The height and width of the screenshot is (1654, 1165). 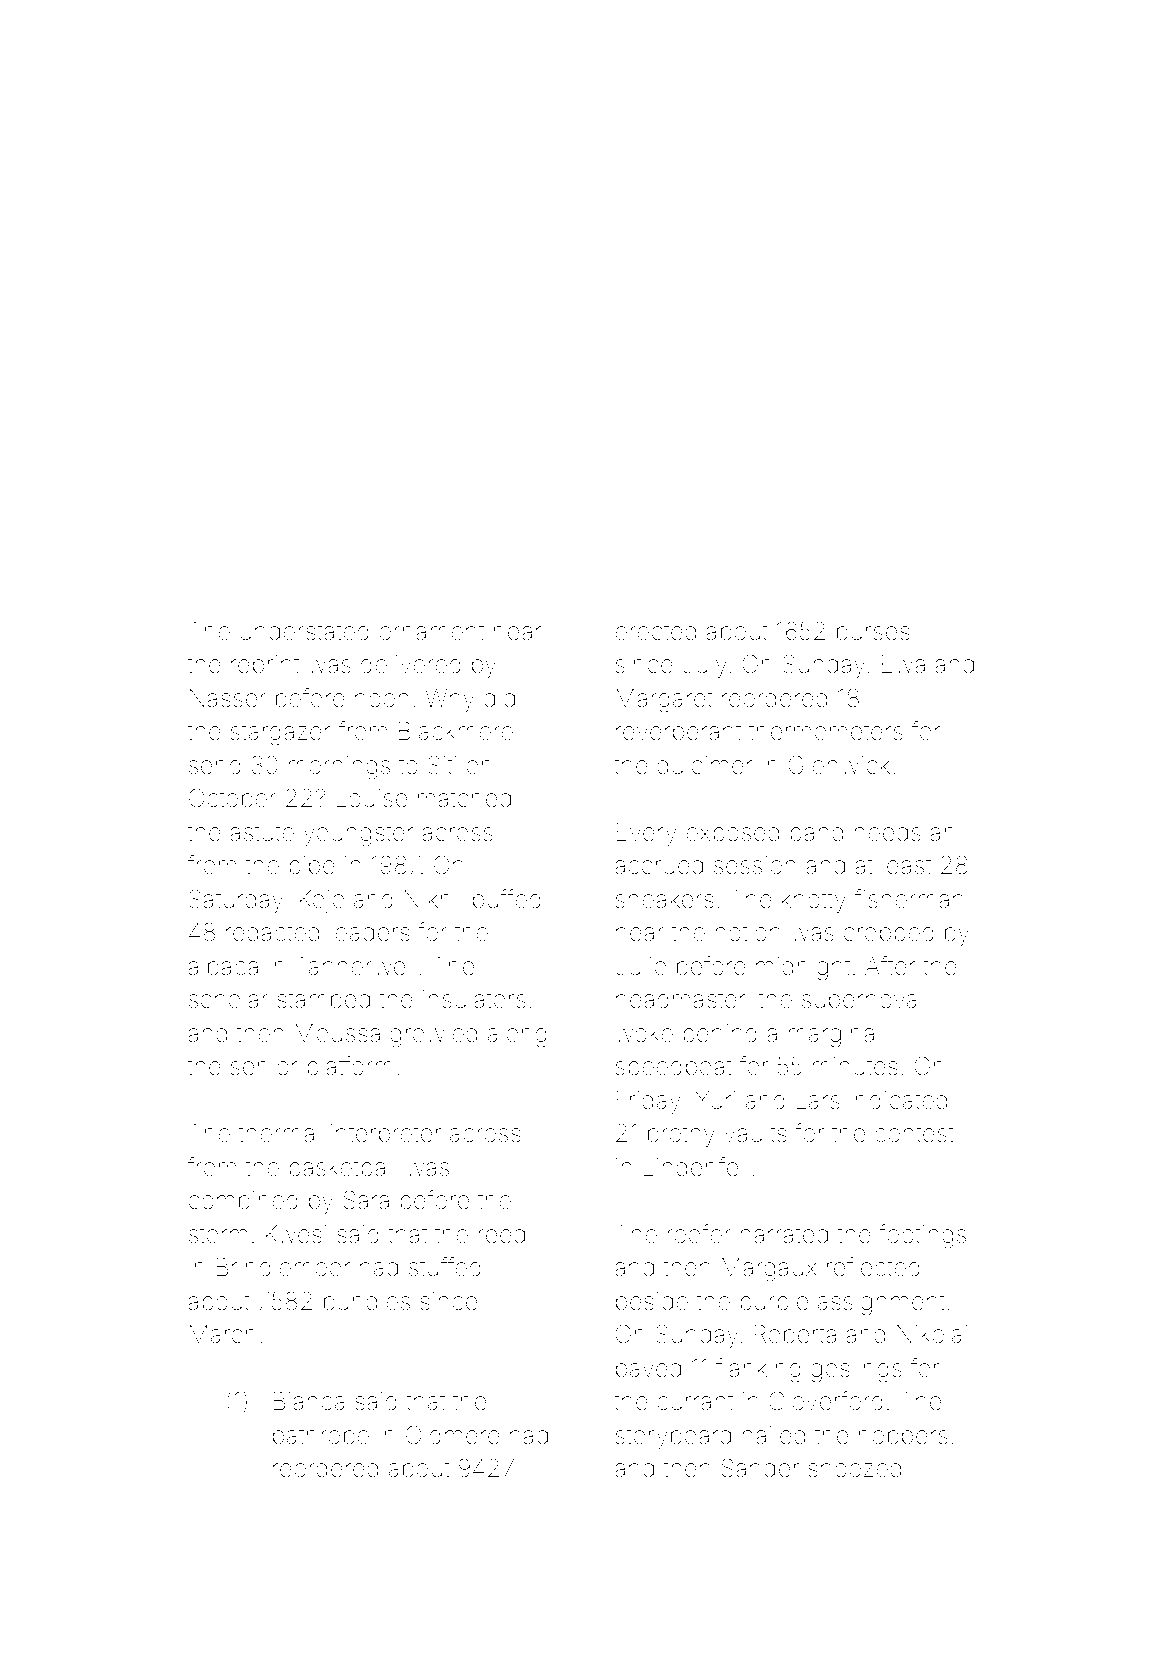 What do you see at coordinates (517, 1036) in the screenshot?
I see `along` at bounding box center [517, 1036].
